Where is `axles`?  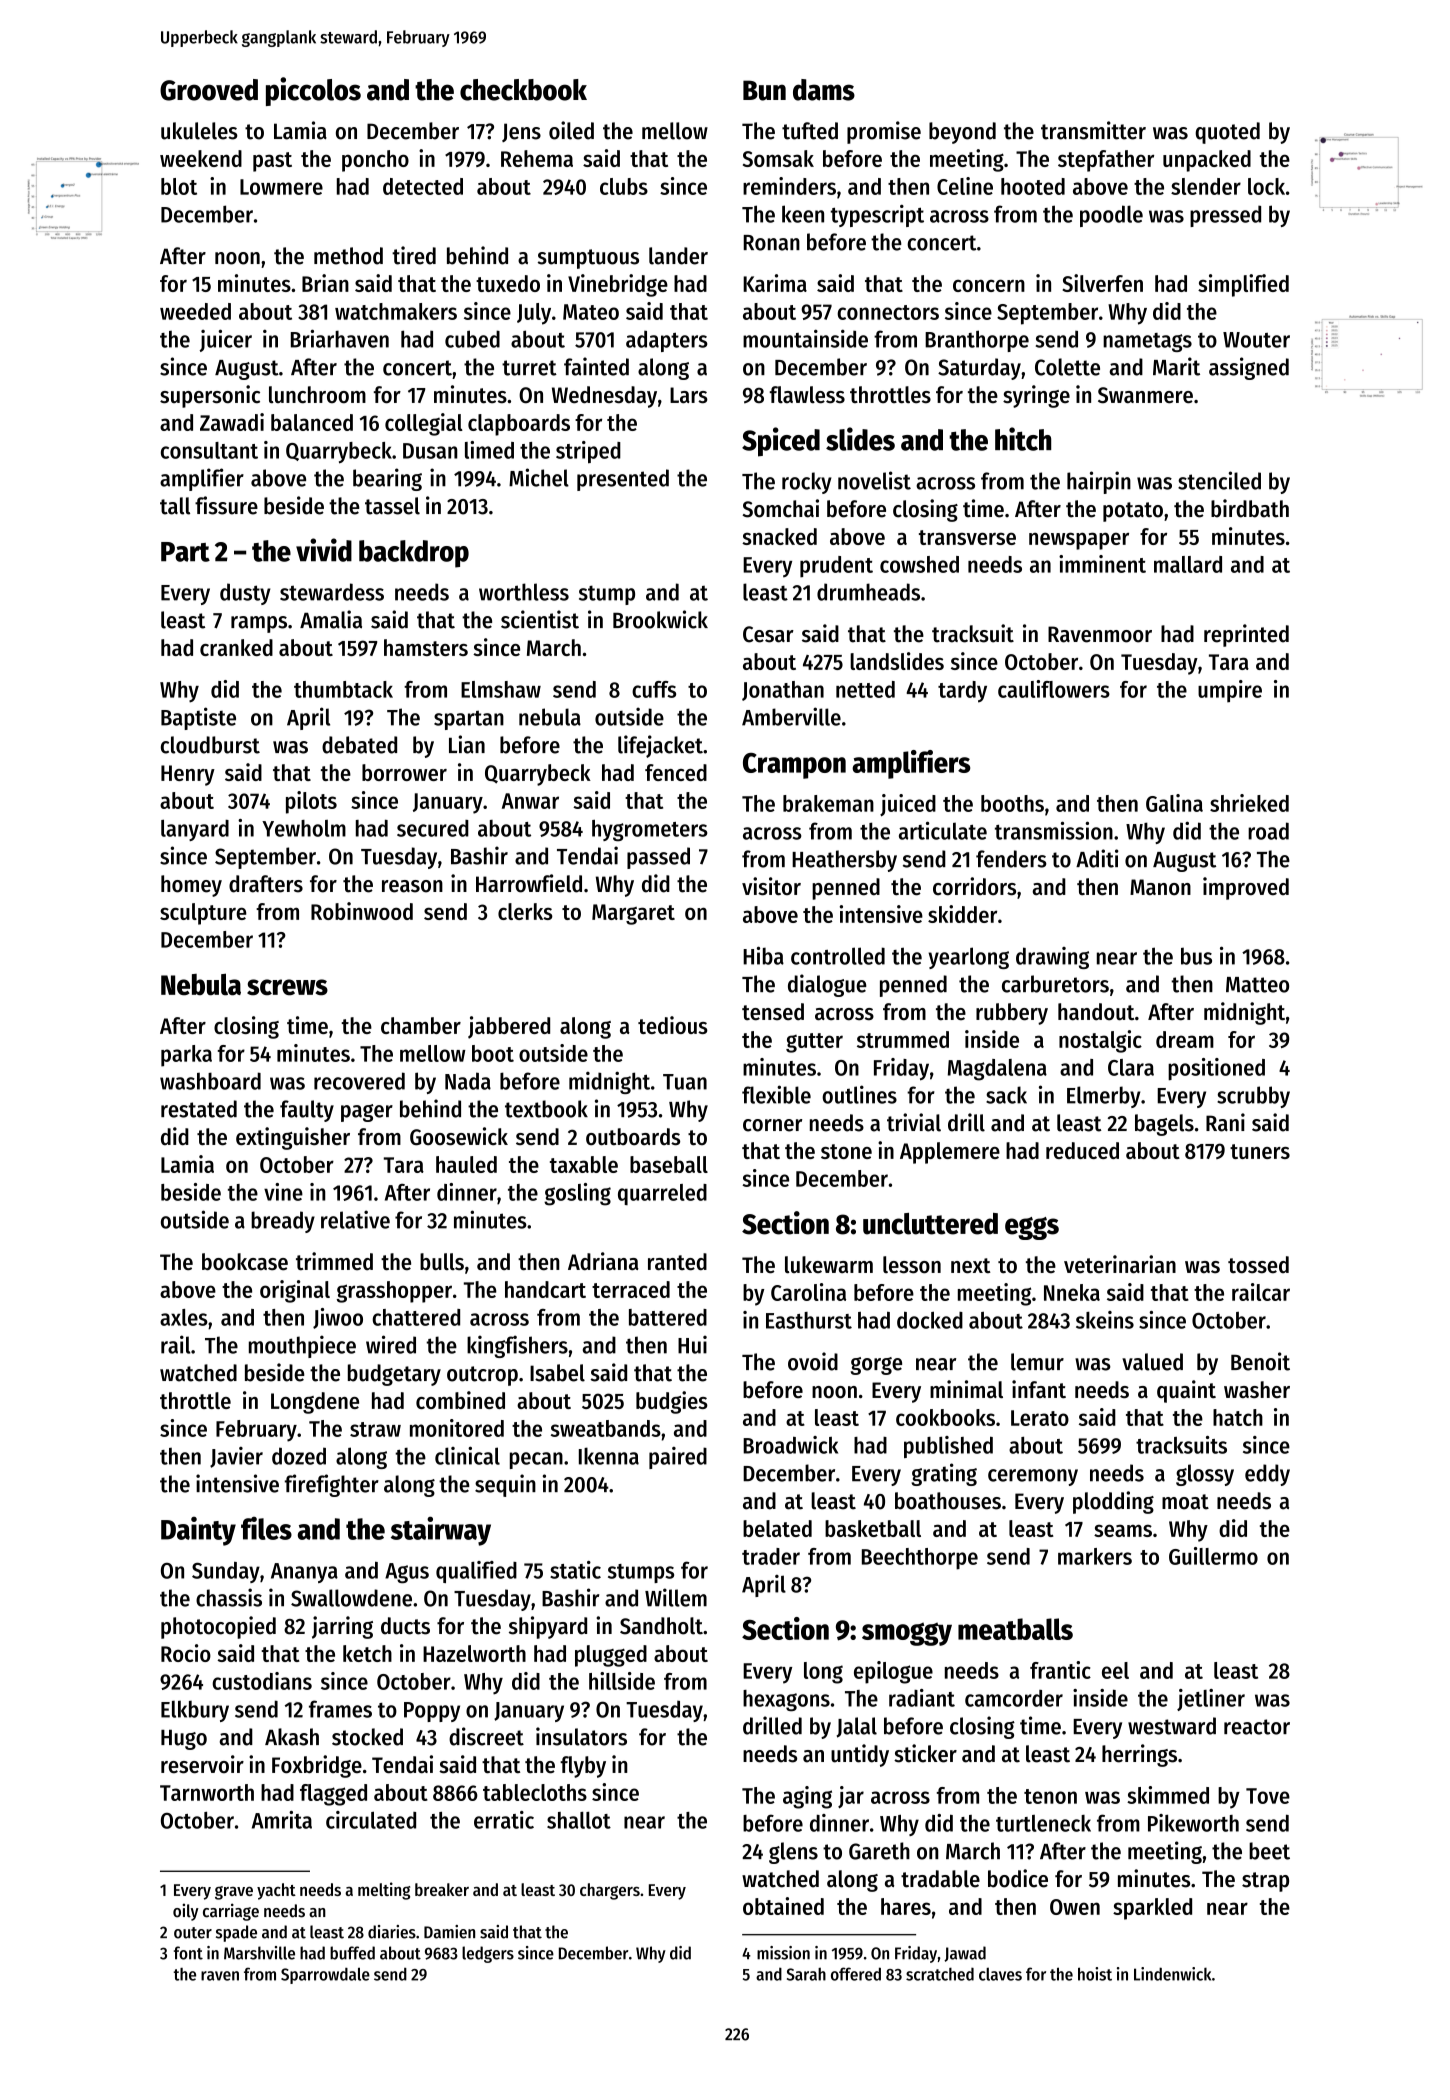
axles is located at coordinates (184, 1317).
